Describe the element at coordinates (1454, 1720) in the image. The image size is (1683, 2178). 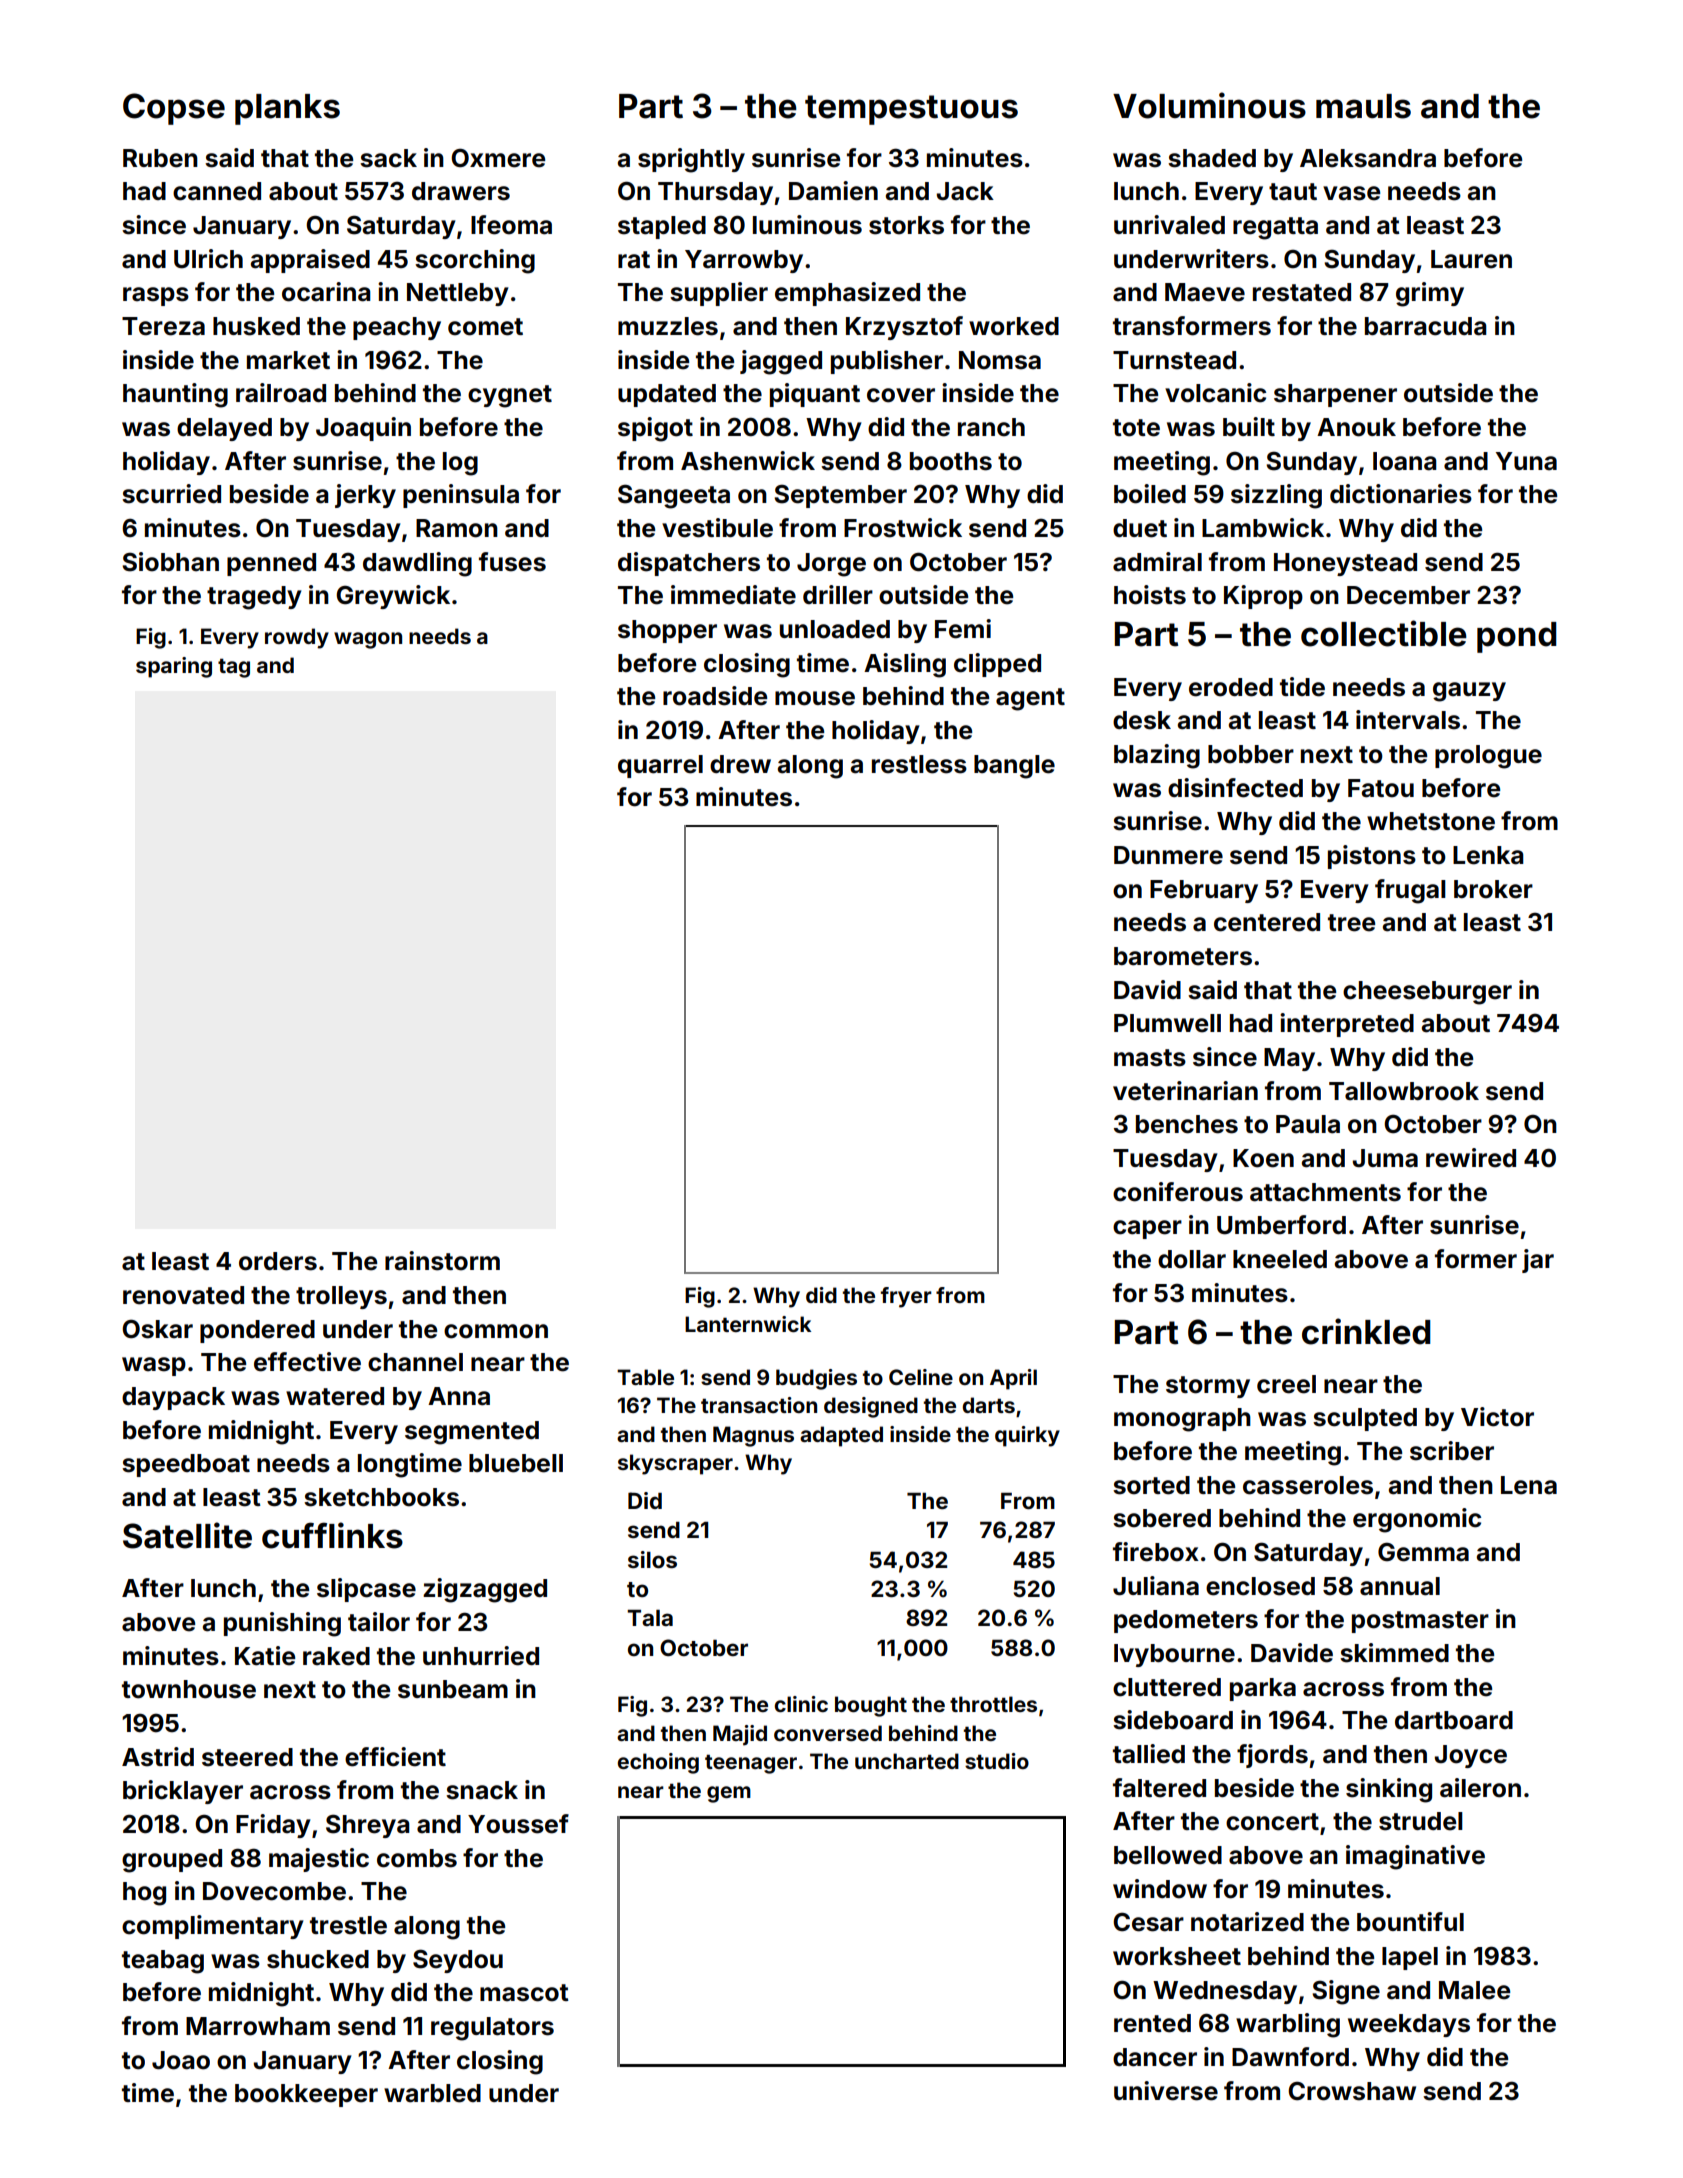
I see `dartboard` at that location.
